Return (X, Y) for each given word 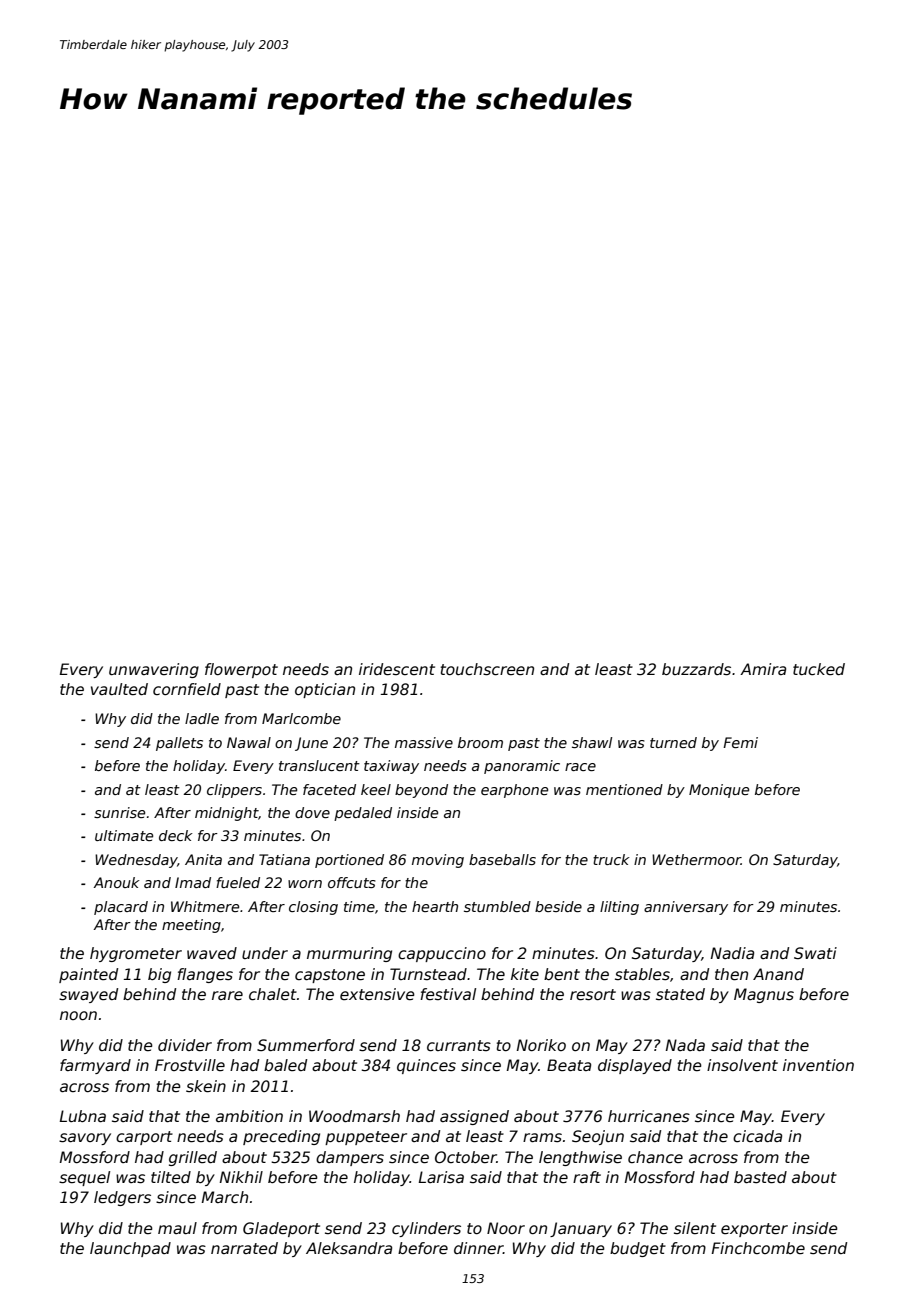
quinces (426, 1066)
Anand (778, 974)
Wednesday (136, 861)
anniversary (686, 908)
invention (818, 1065)
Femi (740, 742)
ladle (202, 718)
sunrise (119, 812)
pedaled (363, 814)
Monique (719, 791)
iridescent (397, 669)
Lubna (83, 1116)
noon (78, 1015)
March (225, 1197)
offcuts (352, 882)
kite (525, 974)
